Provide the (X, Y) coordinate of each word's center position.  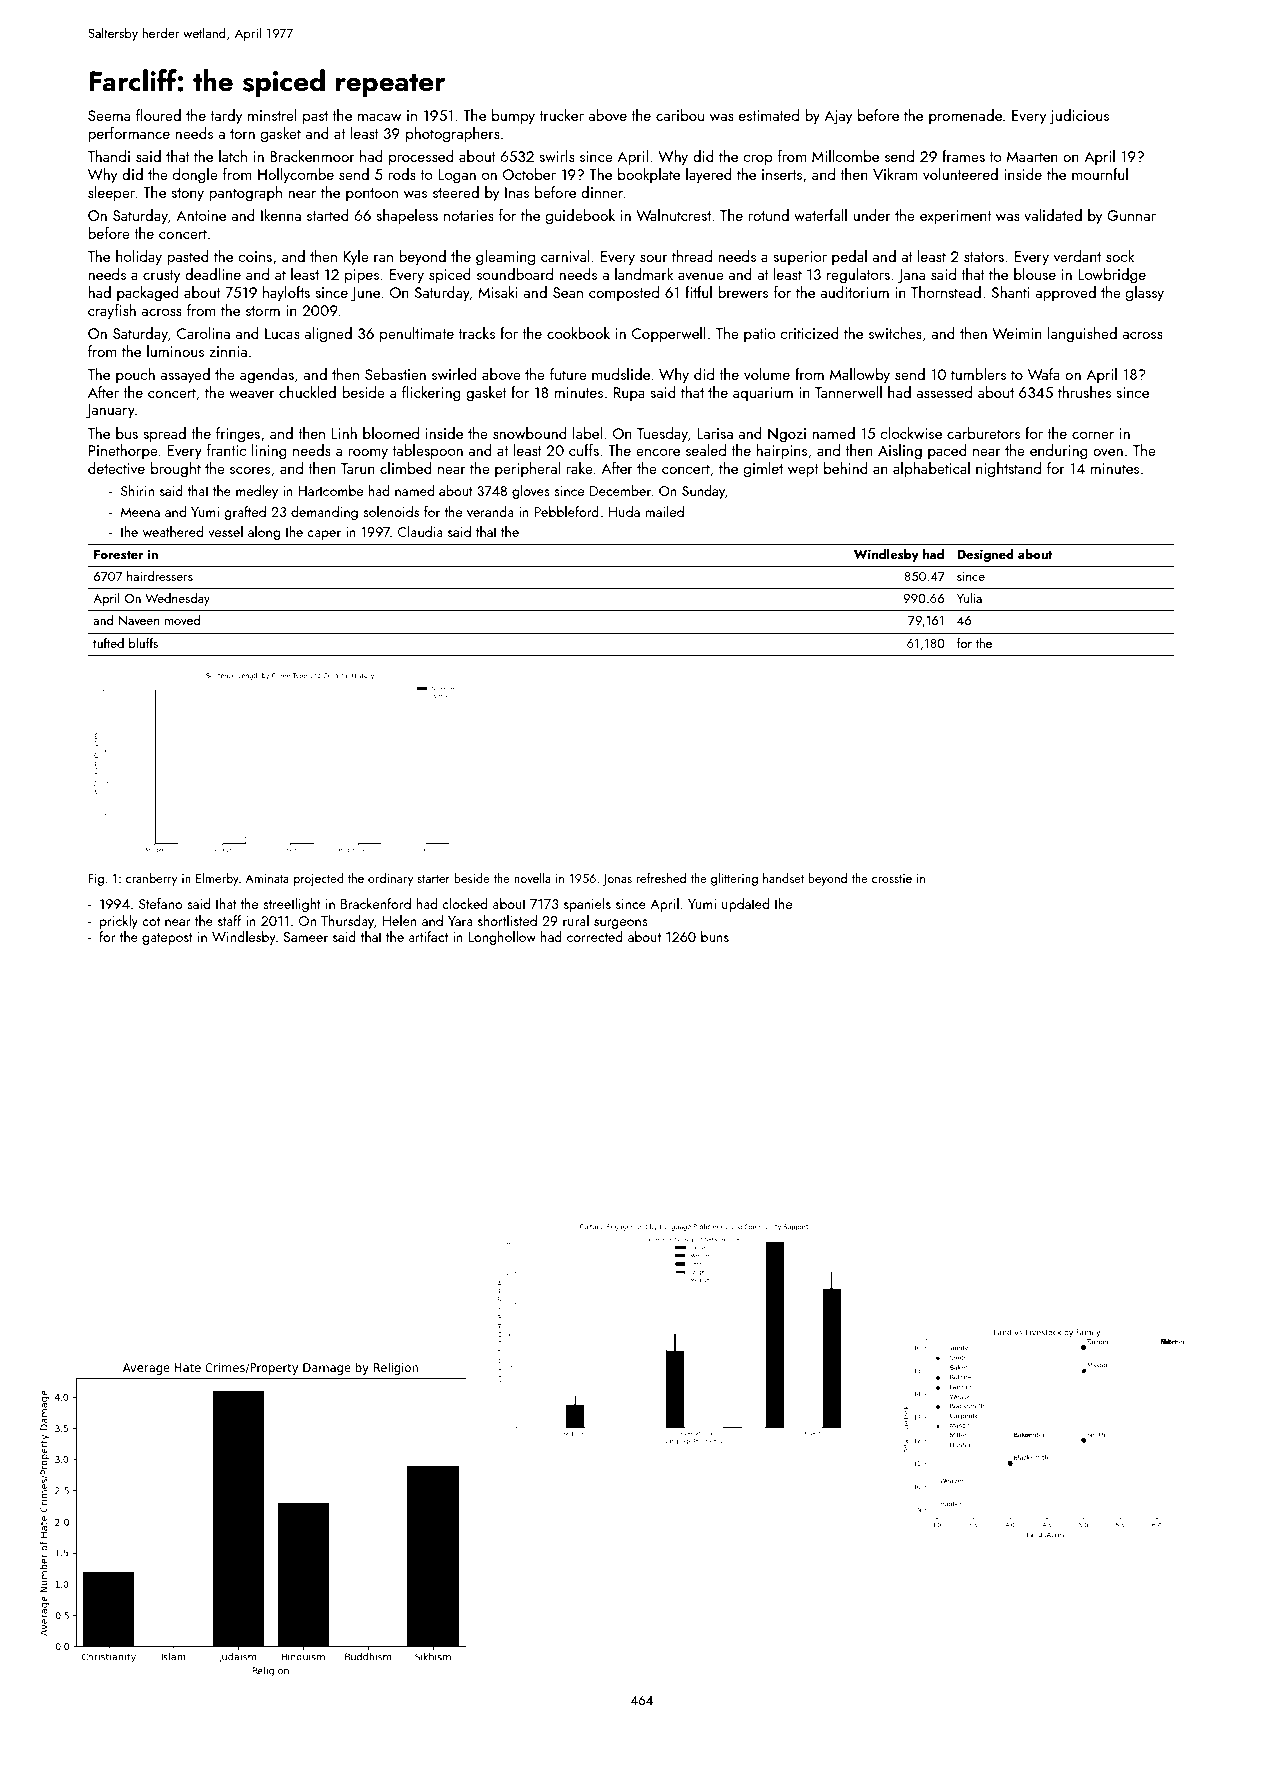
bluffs (143, 643)
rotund (768, 215)
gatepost (167, 939)
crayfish (112, 312)
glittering (734, 879)
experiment (956, 217)
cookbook (578, 333)
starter (433, 879)
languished (1082, 335)
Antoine (201, 215)
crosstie (892, 878)
